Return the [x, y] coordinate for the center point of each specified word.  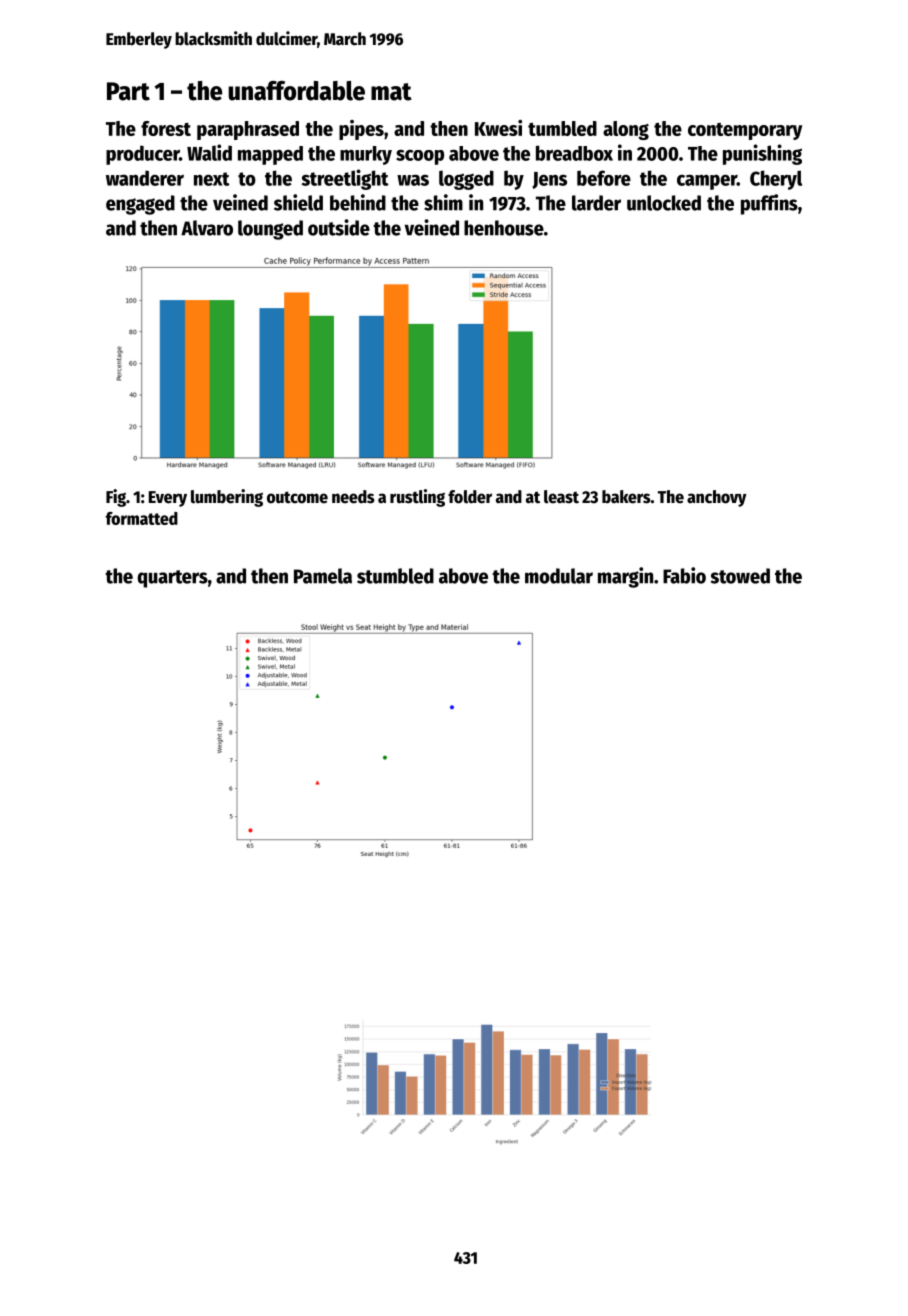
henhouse [504, 228]
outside [339, 227]
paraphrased [248, 130]
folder [470, 497]
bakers [626, 497]
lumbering [227, 498]
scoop [420, 157]
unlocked [664, 203]
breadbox [574, 153]
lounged [270, 230]
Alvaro [207, 228]
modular [559, 576]
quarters [172, 579]
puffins [769, 204]
